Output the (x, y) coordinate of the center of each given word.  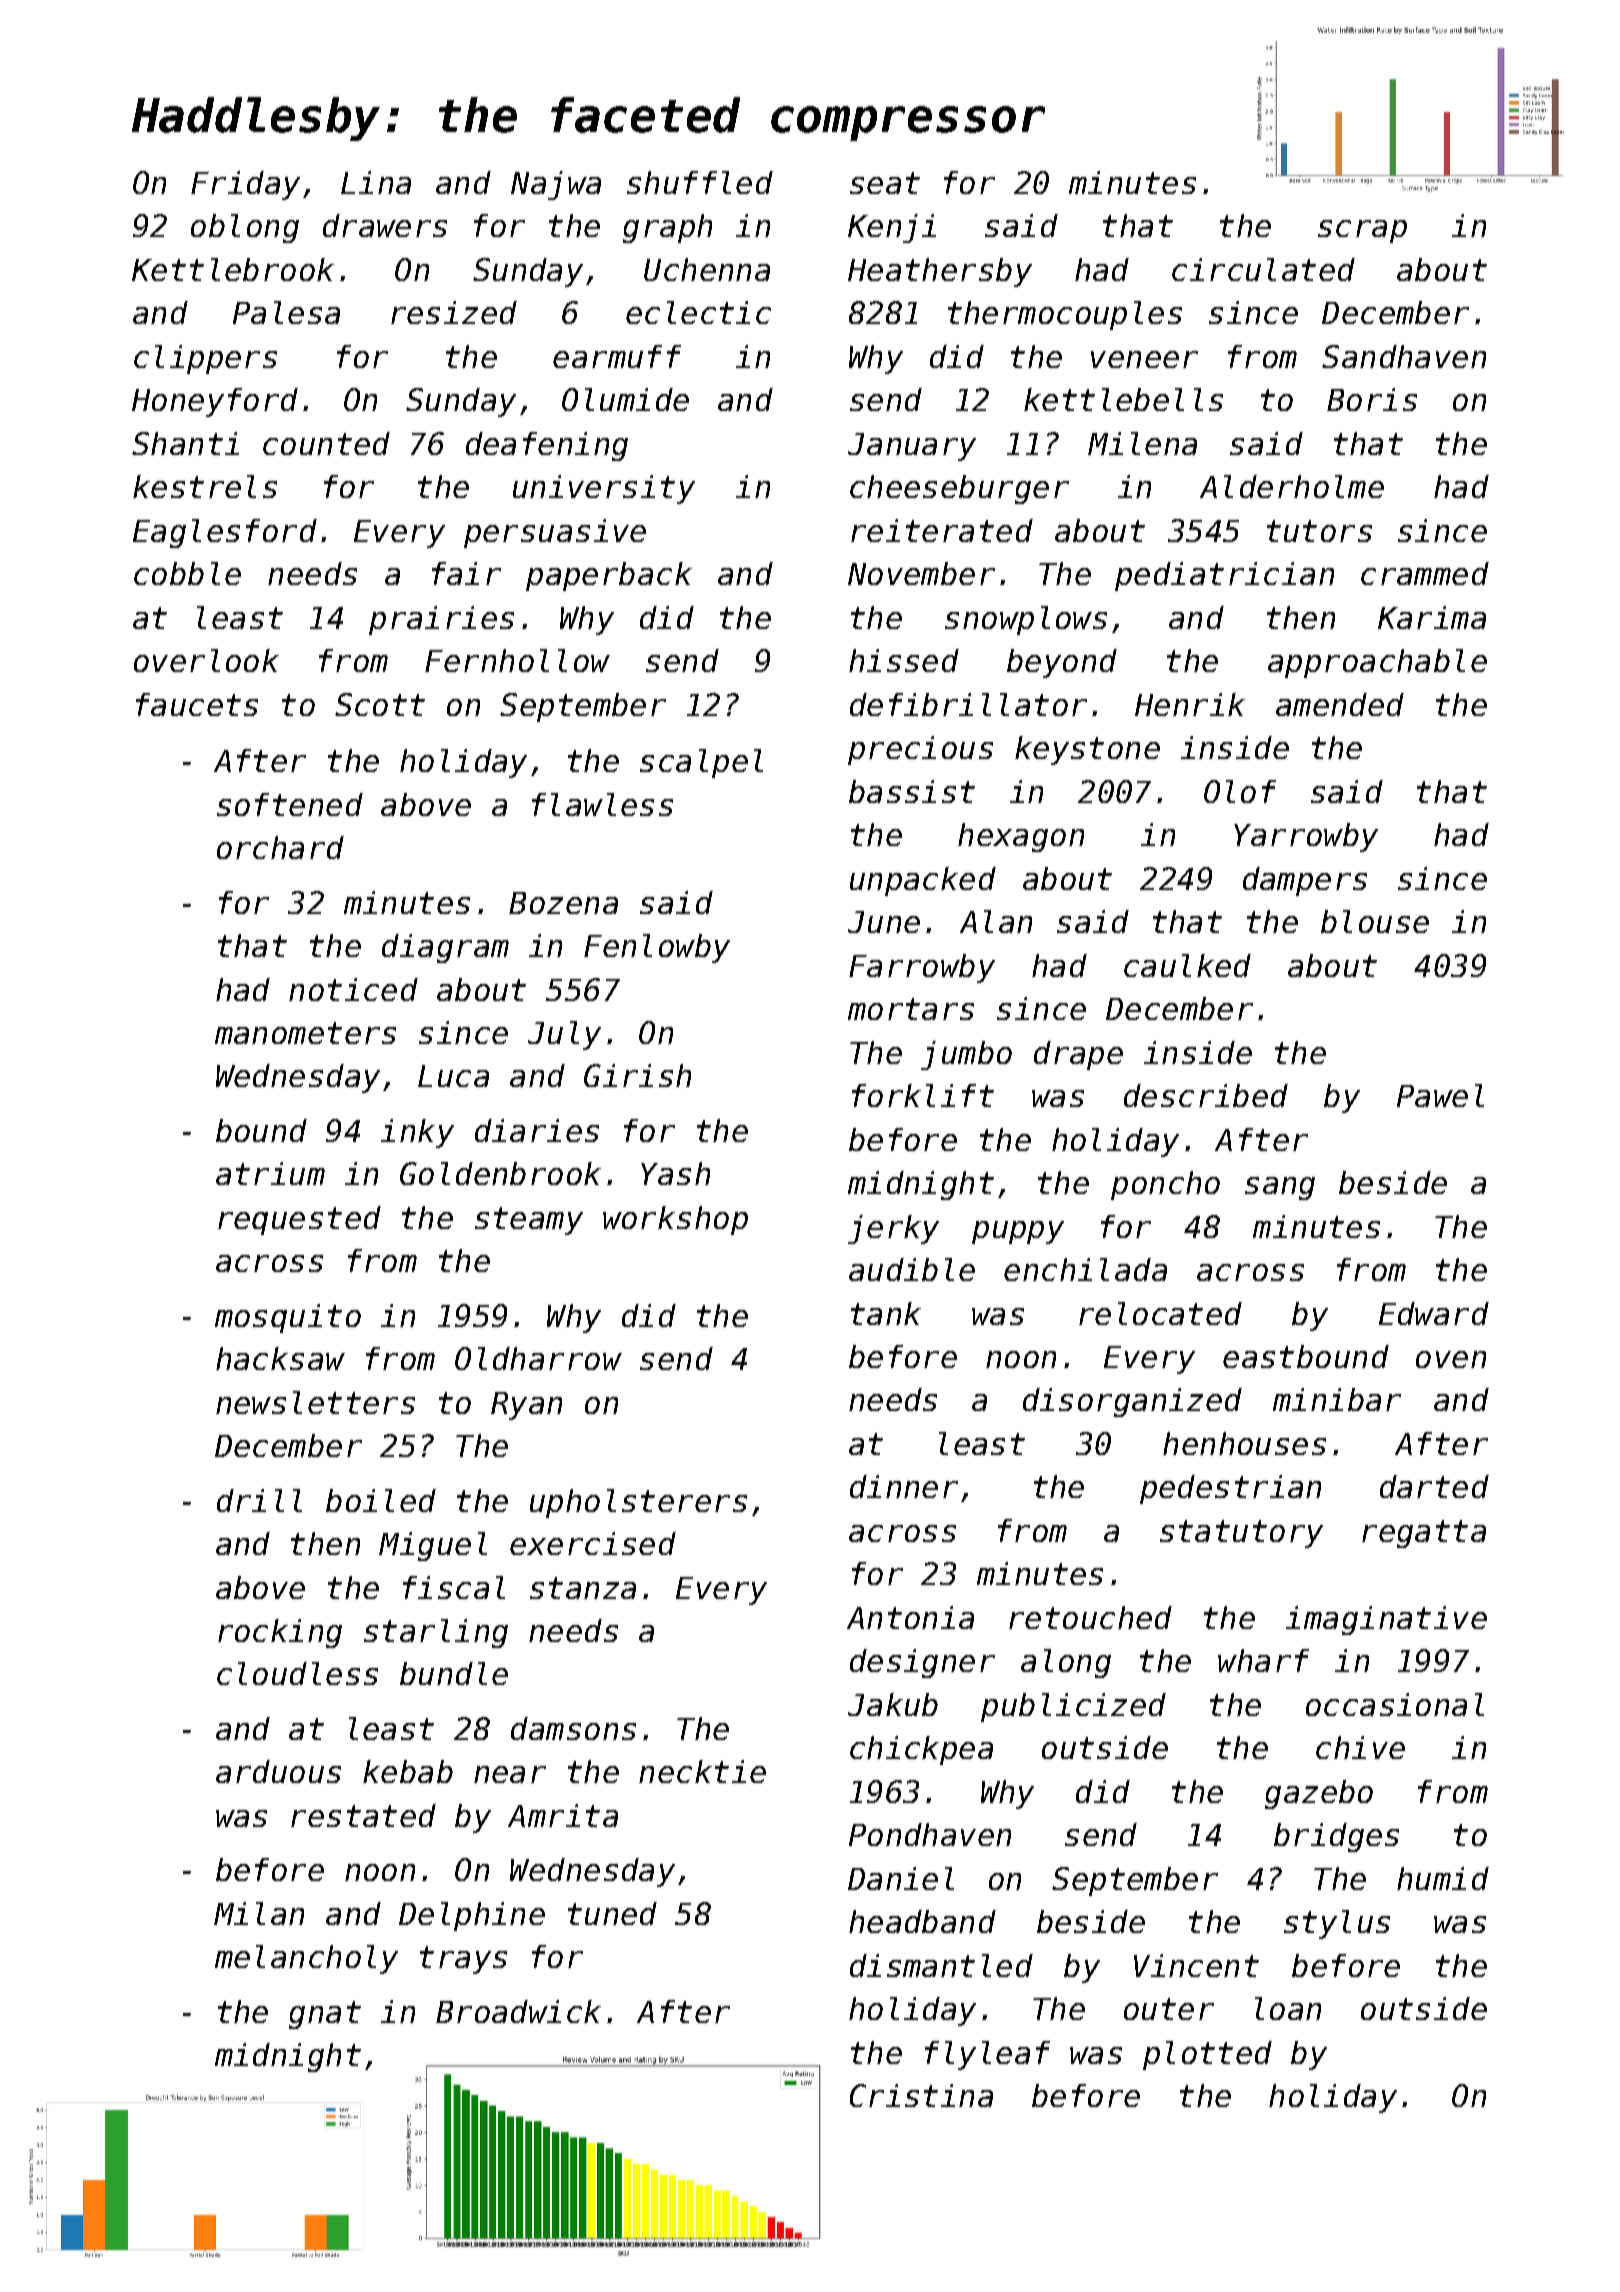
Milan (259, 1913)
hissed (904, 660)
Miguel (433, 1546)
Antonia (910, 1617)
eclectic (698, 312)
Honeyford (215, 402)
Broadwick (518, 2011)
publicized (1073, 1707)
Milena (1142, 443)
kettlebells (1123, 399)
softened (290, 804)
